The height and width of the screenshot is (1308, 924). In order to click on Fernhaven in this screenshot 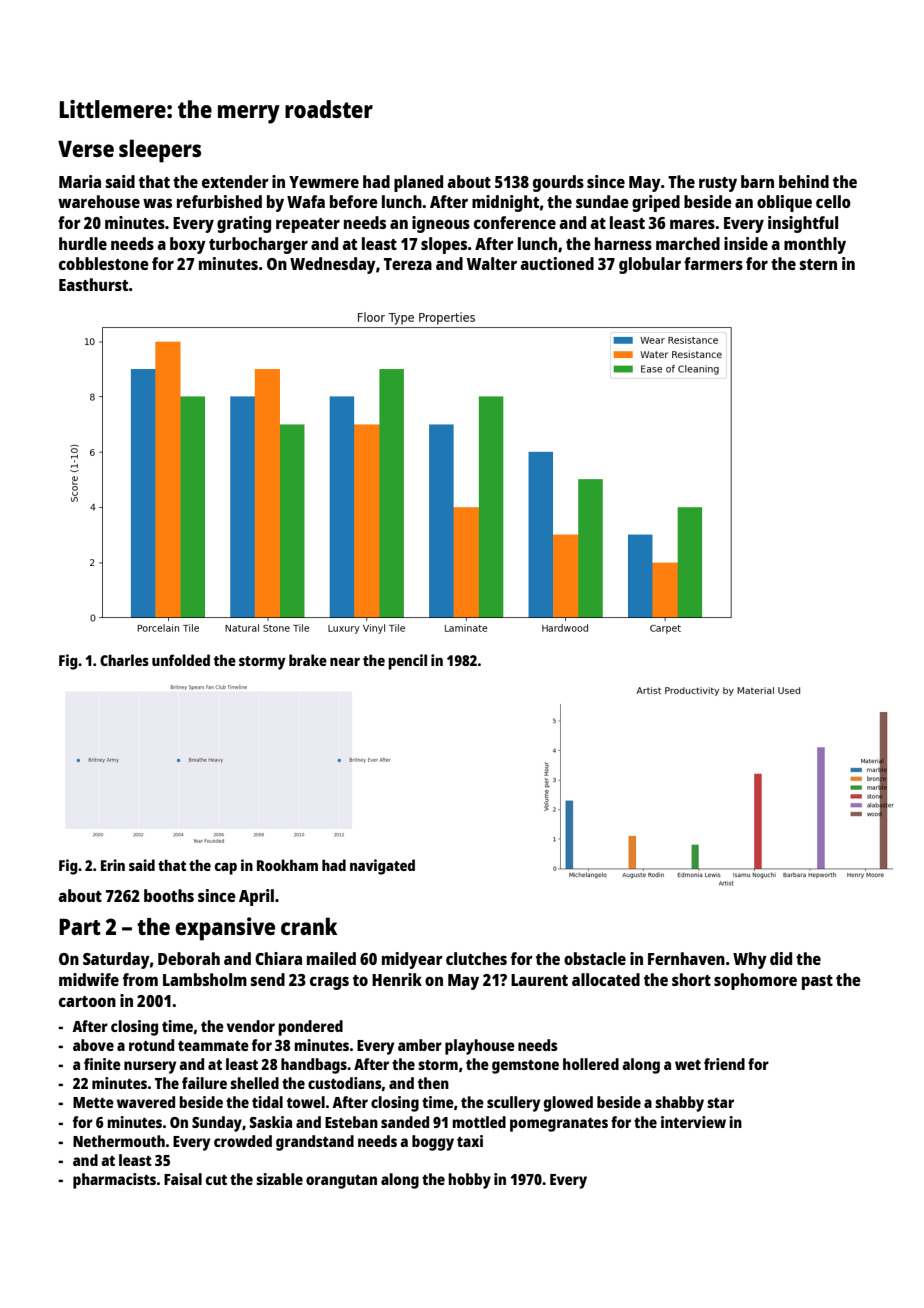, I will do `click(686, 958)`.
